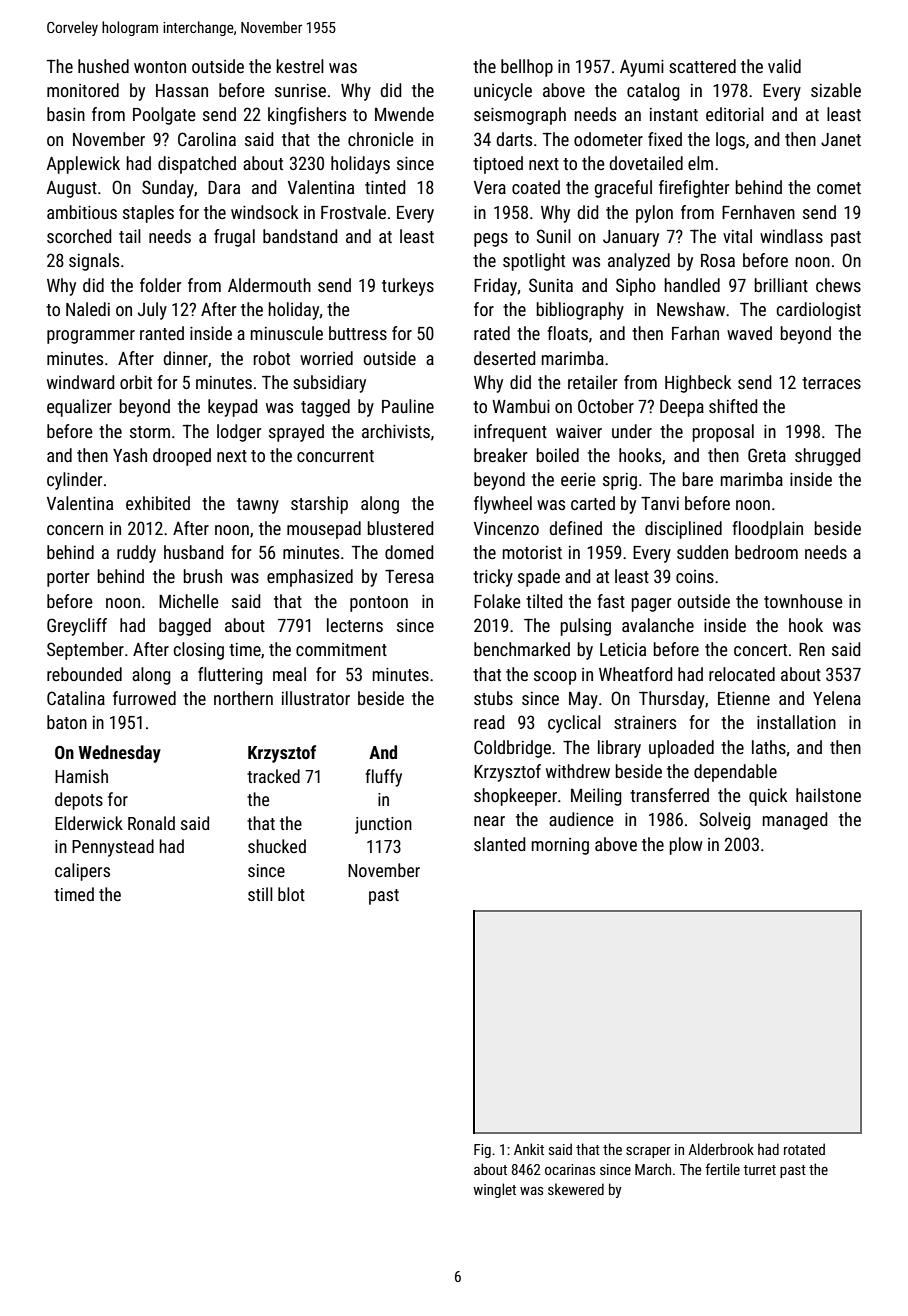 The height and width of the document is (1316, 908). What do you see at coordinates (494, 1190) in the document?
I see `winglet` at bounding box center [494, 1190].
